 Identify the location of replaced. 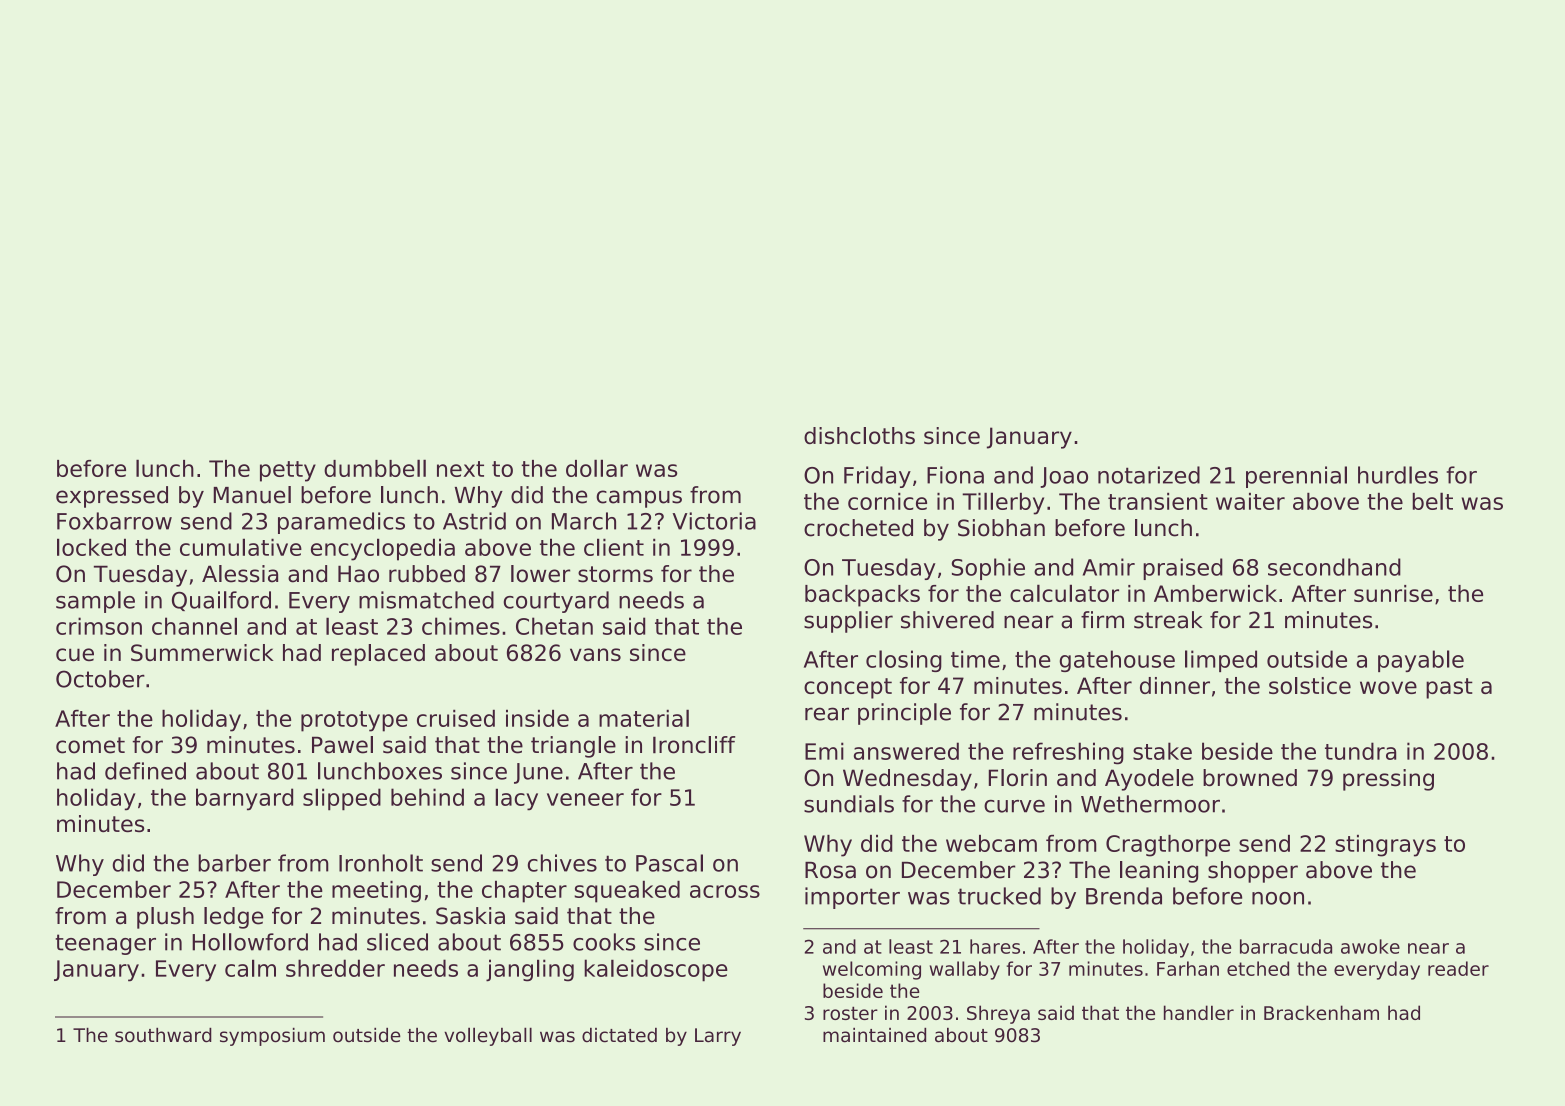
(378, 655).
